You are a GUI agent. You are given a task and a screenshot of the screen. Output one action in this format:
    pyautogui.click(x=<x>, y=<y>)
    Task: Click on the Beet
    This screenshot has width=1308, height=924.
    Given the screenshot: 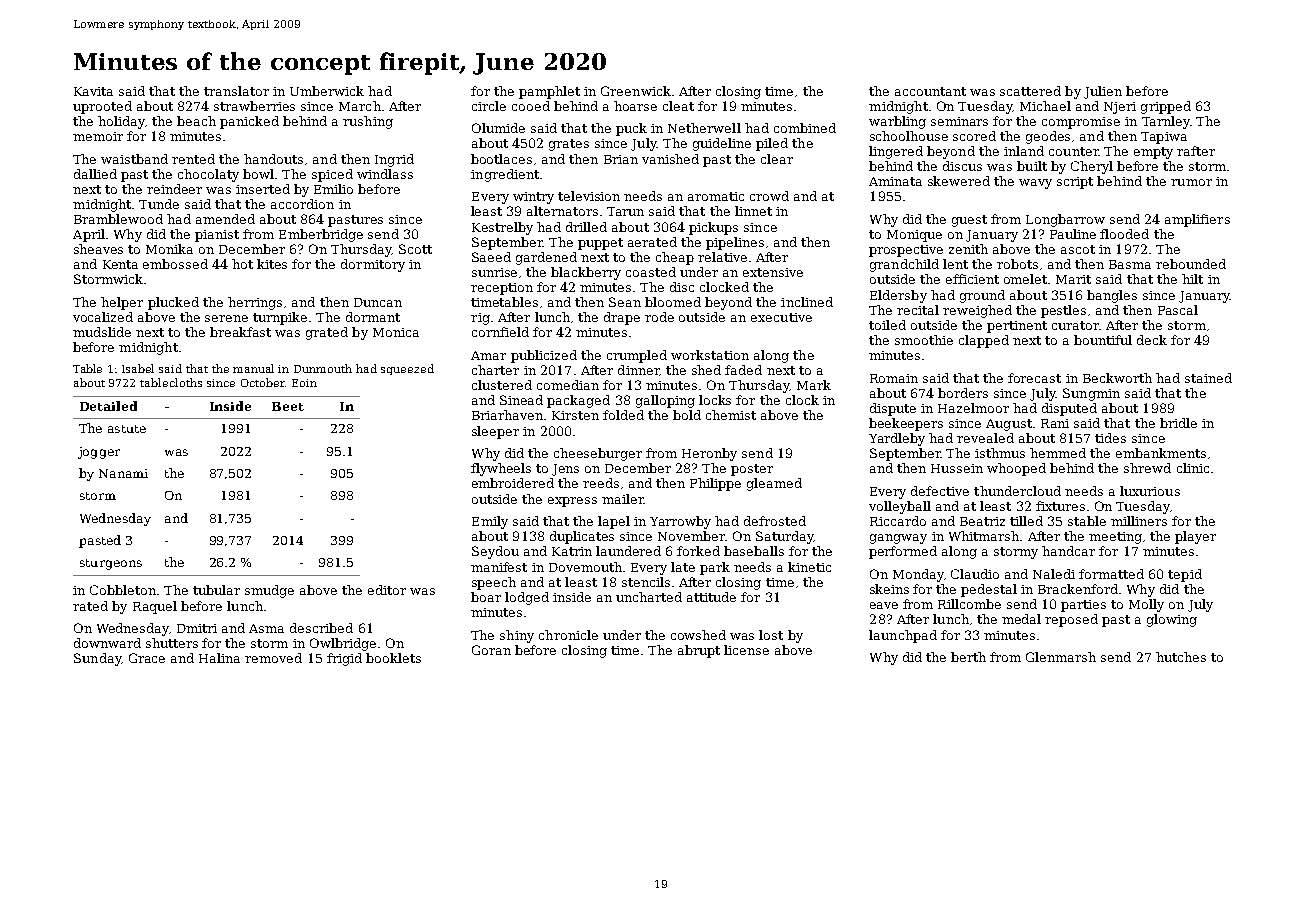 What is the action you would take?
    pyautogui.click(x=288, y=406)
